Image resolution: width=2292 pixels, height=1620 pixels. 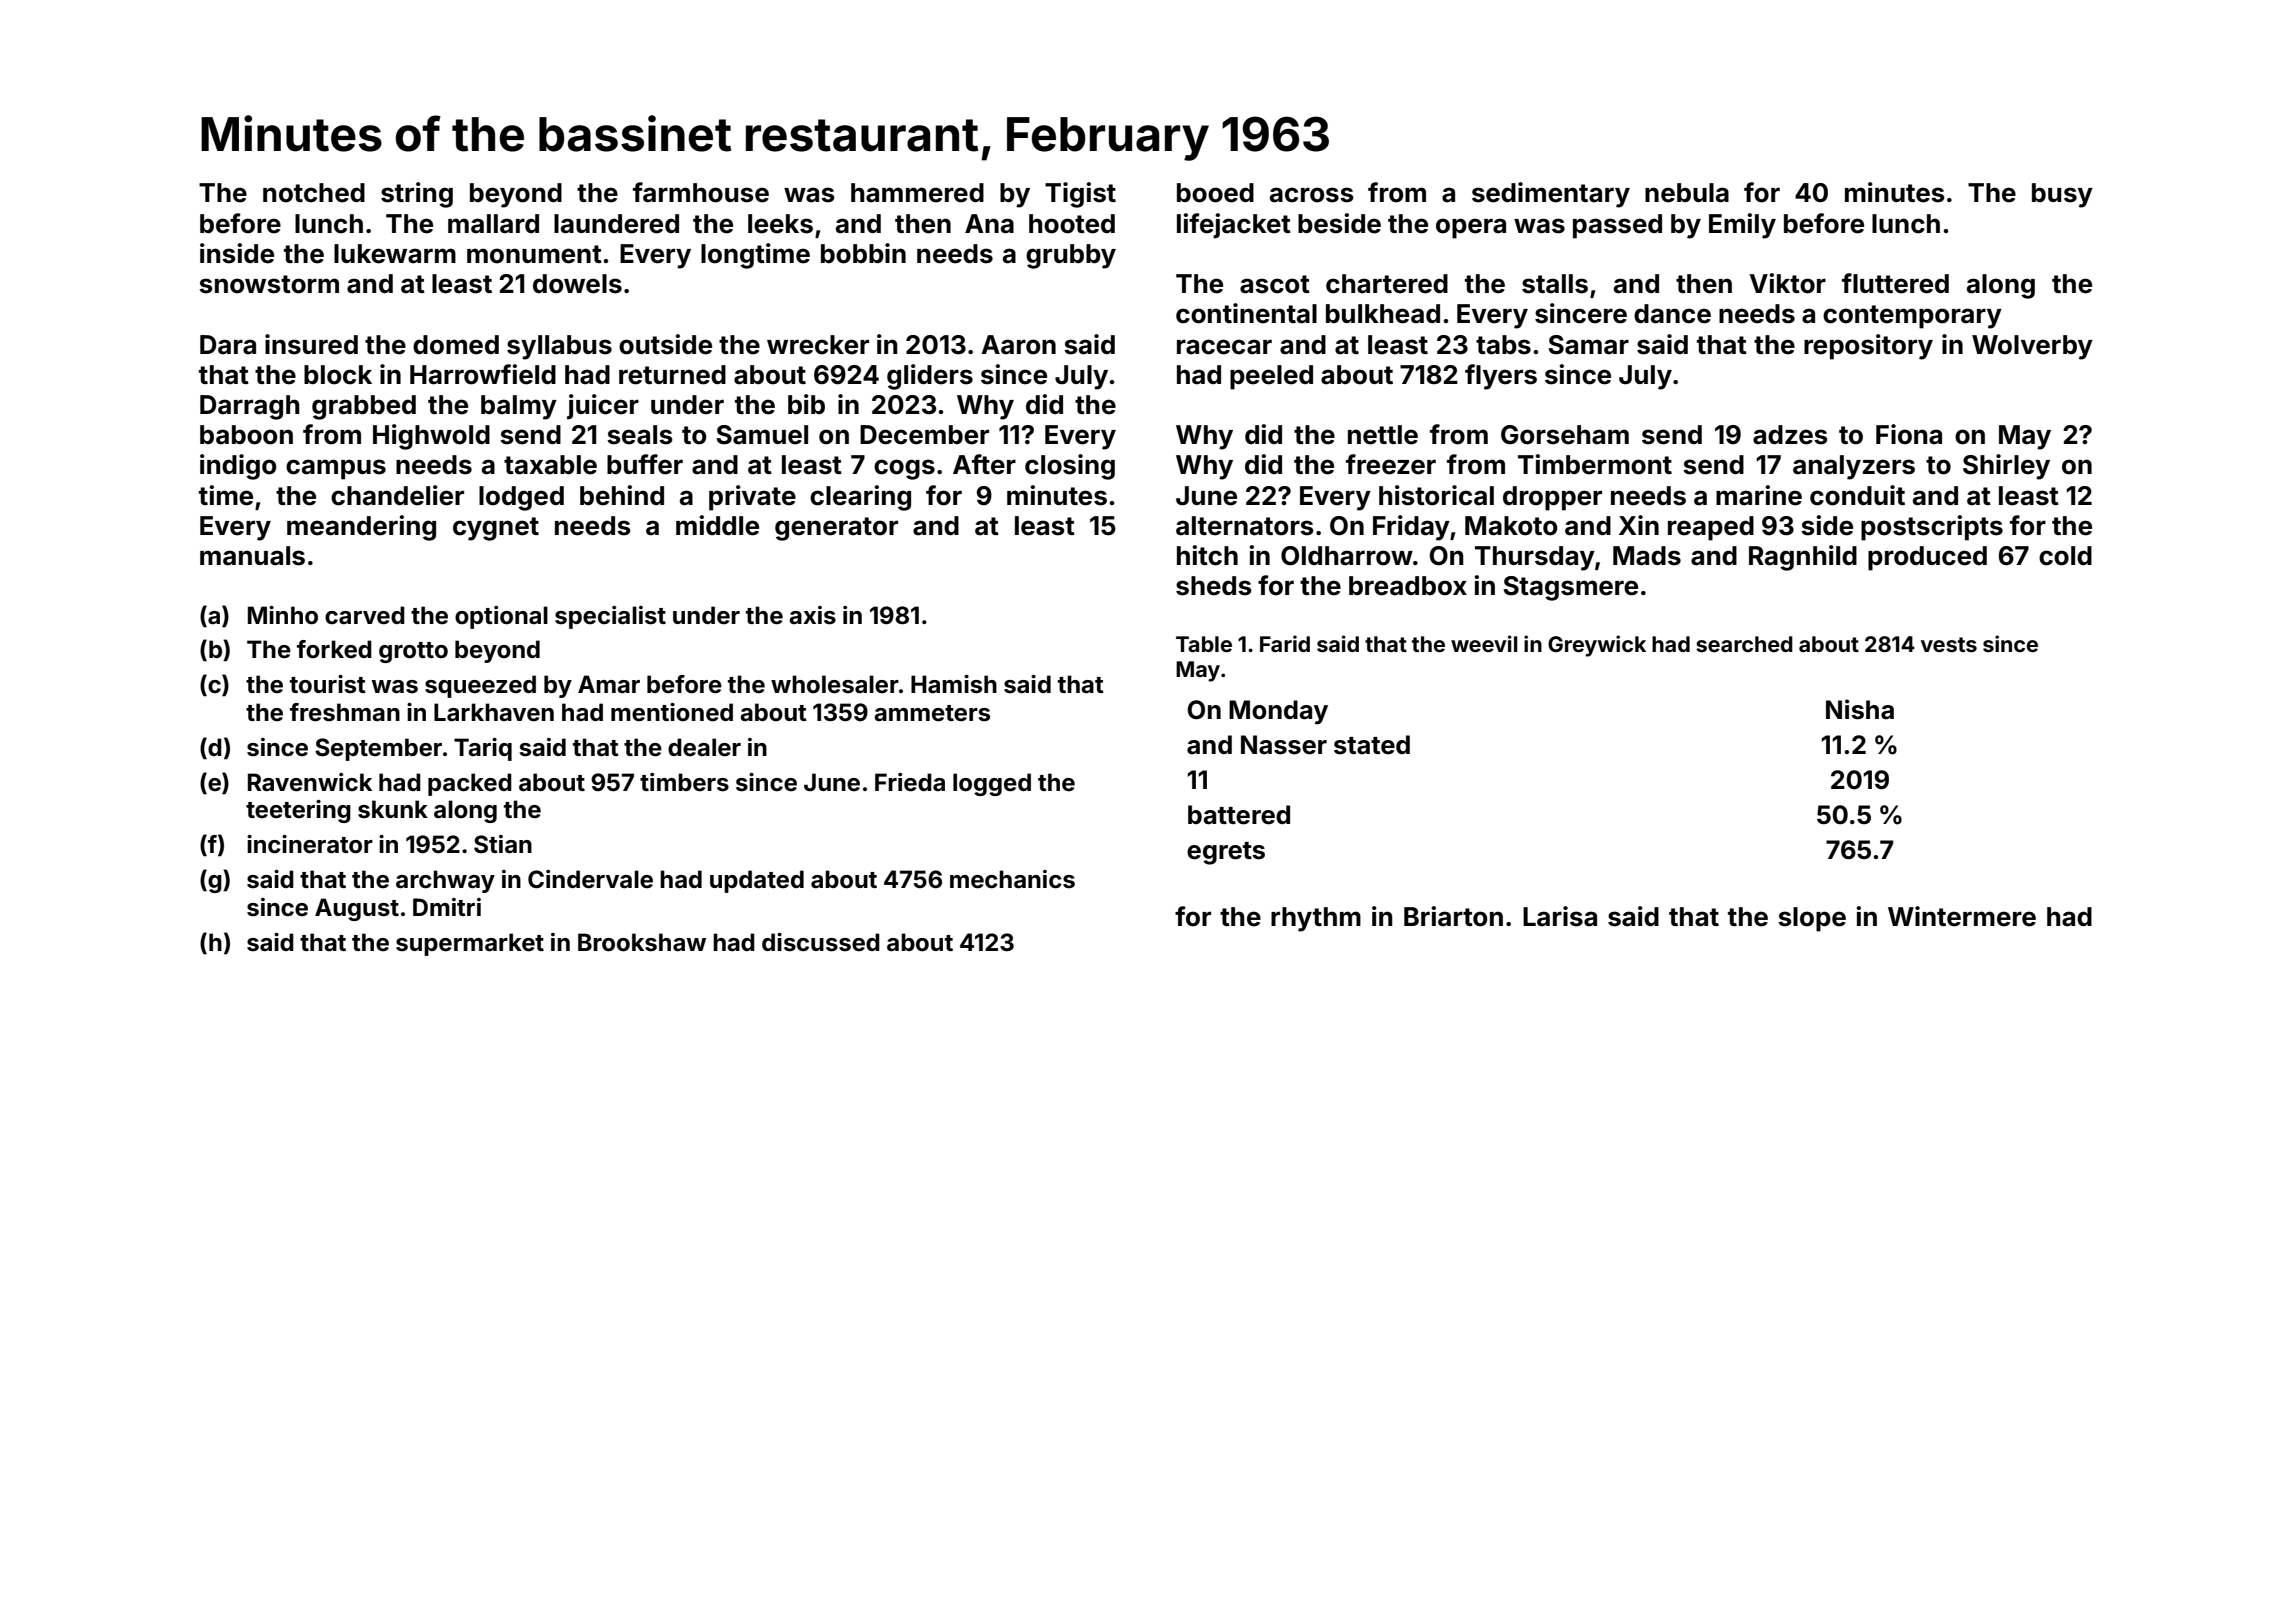 What do you see at coordinates (1868, 347) in the image?
I see `repository` at bounding box center [1868, 347].
